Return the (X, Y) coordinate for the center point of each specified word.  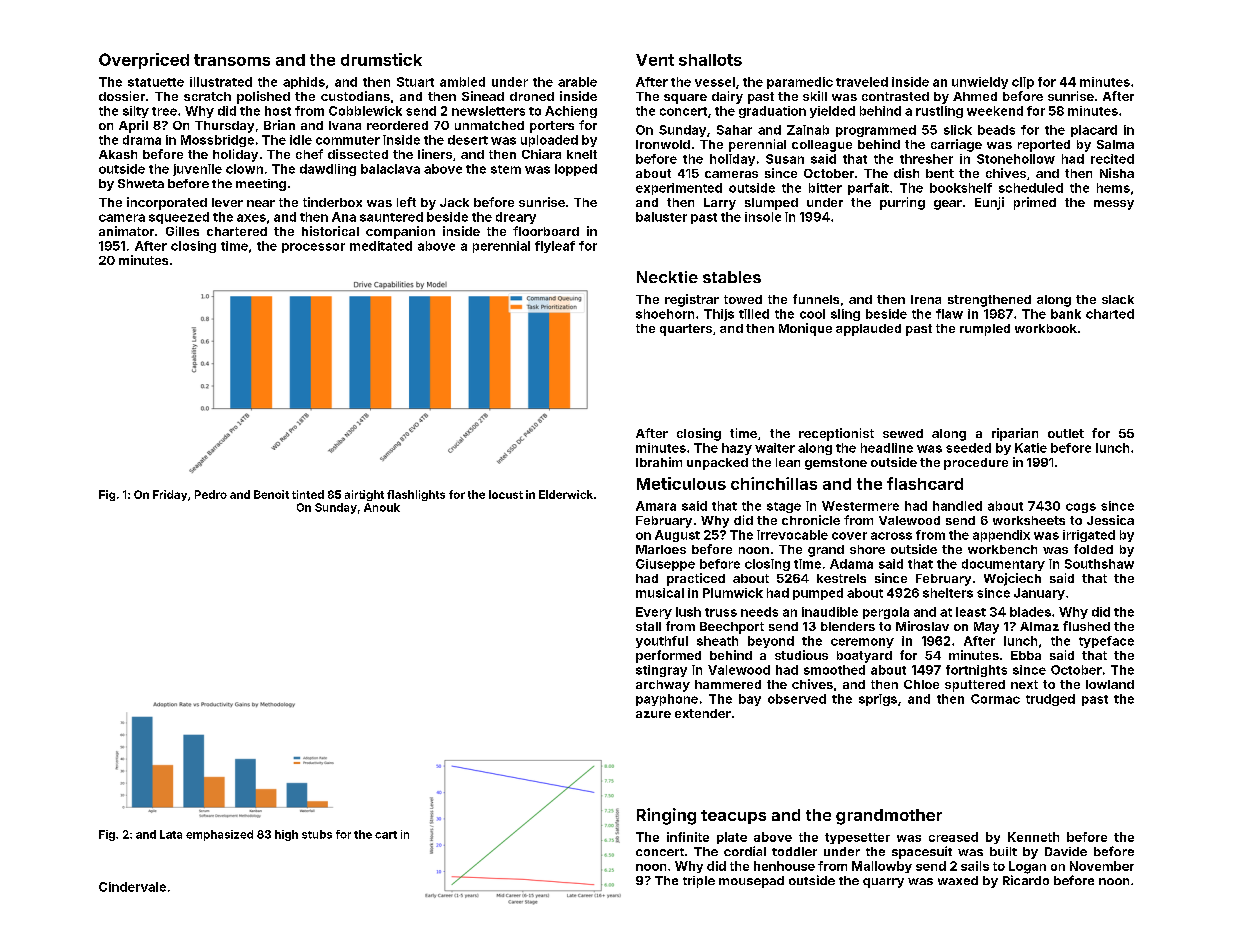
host (278, 111)
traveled (862, 82)
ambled (462, 82)
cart (386, 835)
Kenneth (1033, 837)
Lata (171, 834)
